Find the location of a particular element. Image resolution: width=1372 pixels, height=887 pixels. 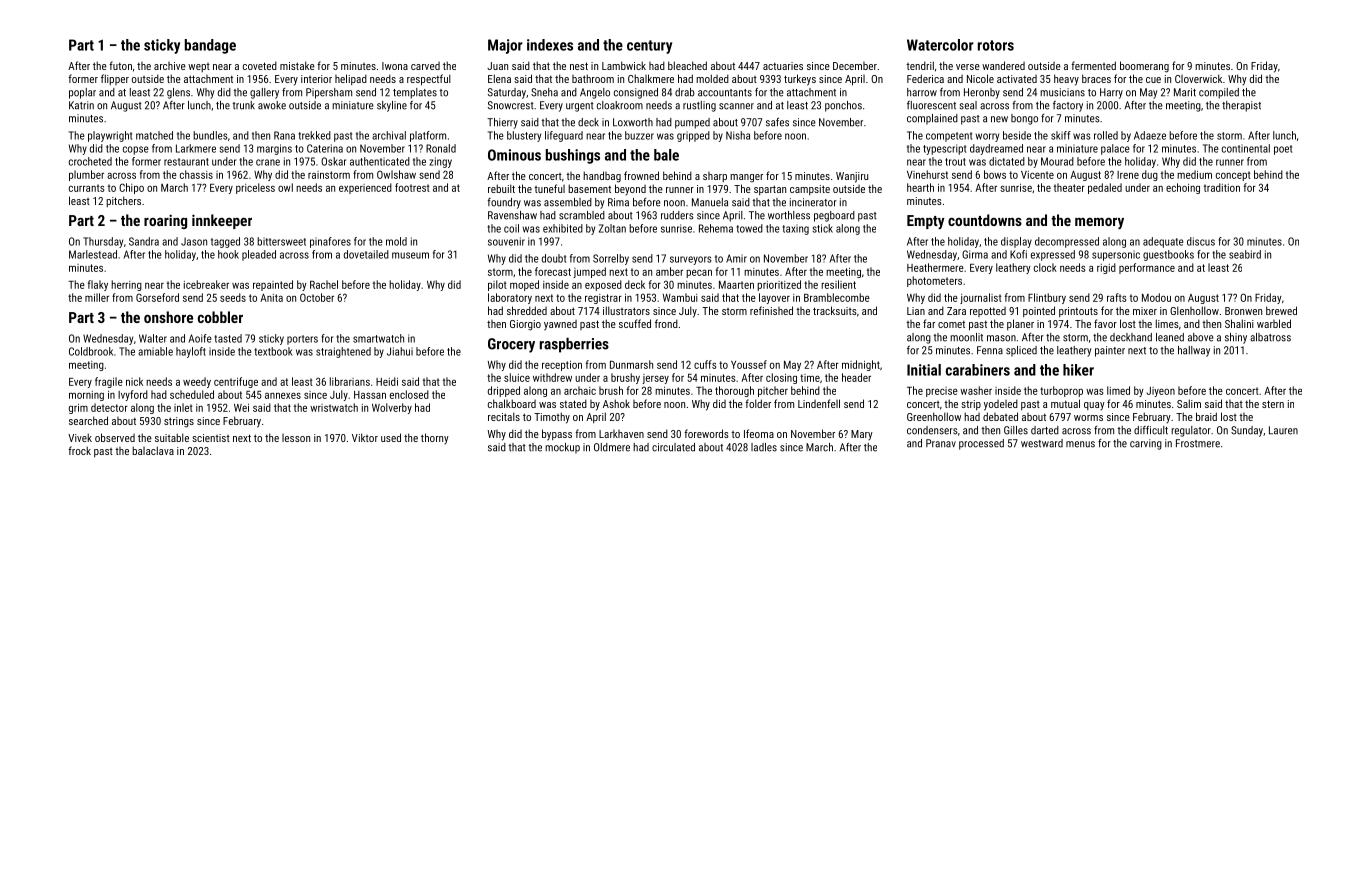

Frostmere is located at coordinates (1198, 443).
